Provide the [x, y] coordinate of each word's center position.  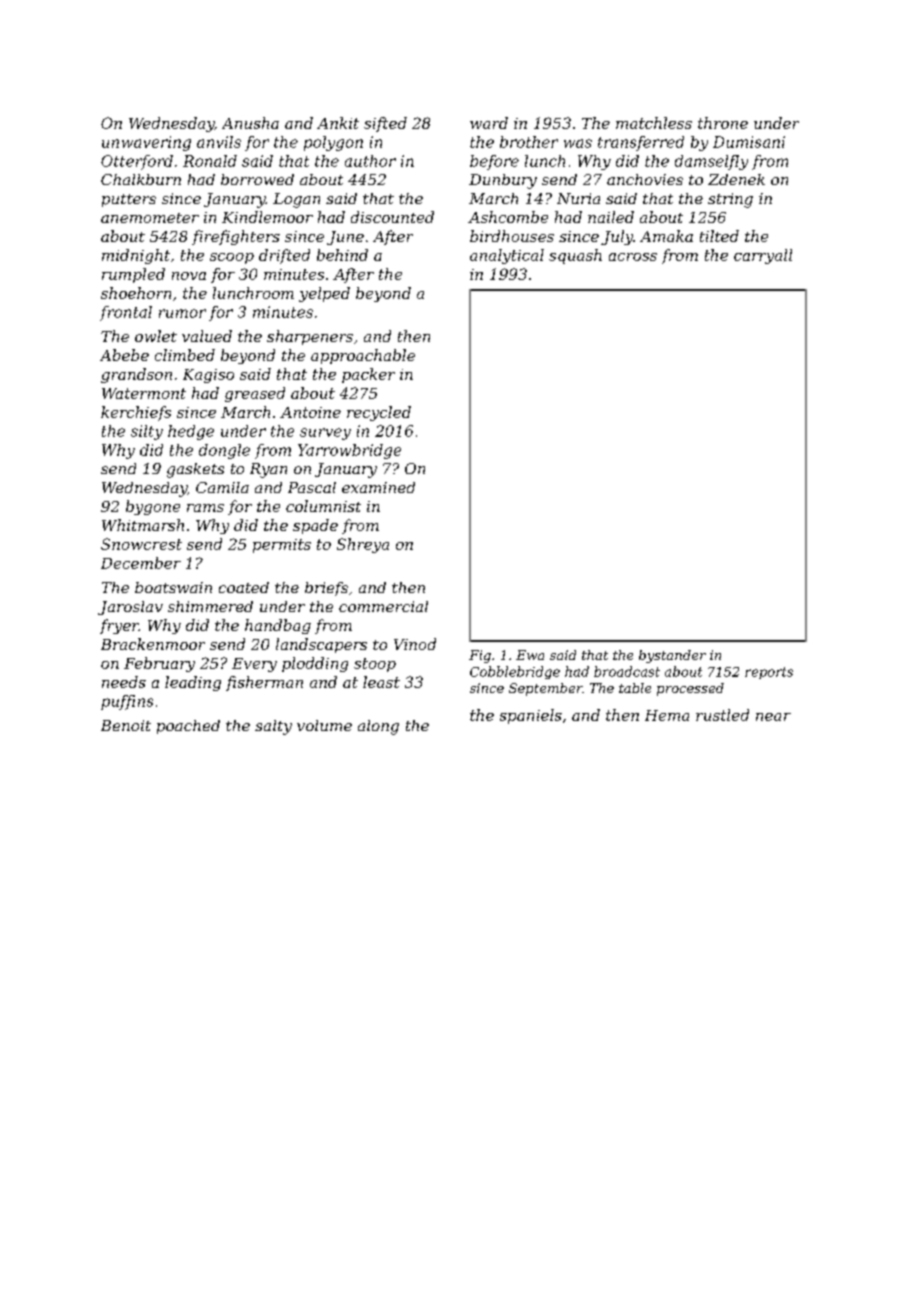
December [141, 563]
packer [368, 375]
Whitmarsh [143, 525]
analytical [507, 256]
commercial [383, 606]
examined [378, 487]
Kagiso [208, 376]
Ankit [338, 123]
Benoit [126, 725]
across [633, 257]
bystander [672, 656]
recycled [379, 413]
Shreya [363, 545]
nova [189, 276]
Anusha [250, 123]
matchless [654, 123]
